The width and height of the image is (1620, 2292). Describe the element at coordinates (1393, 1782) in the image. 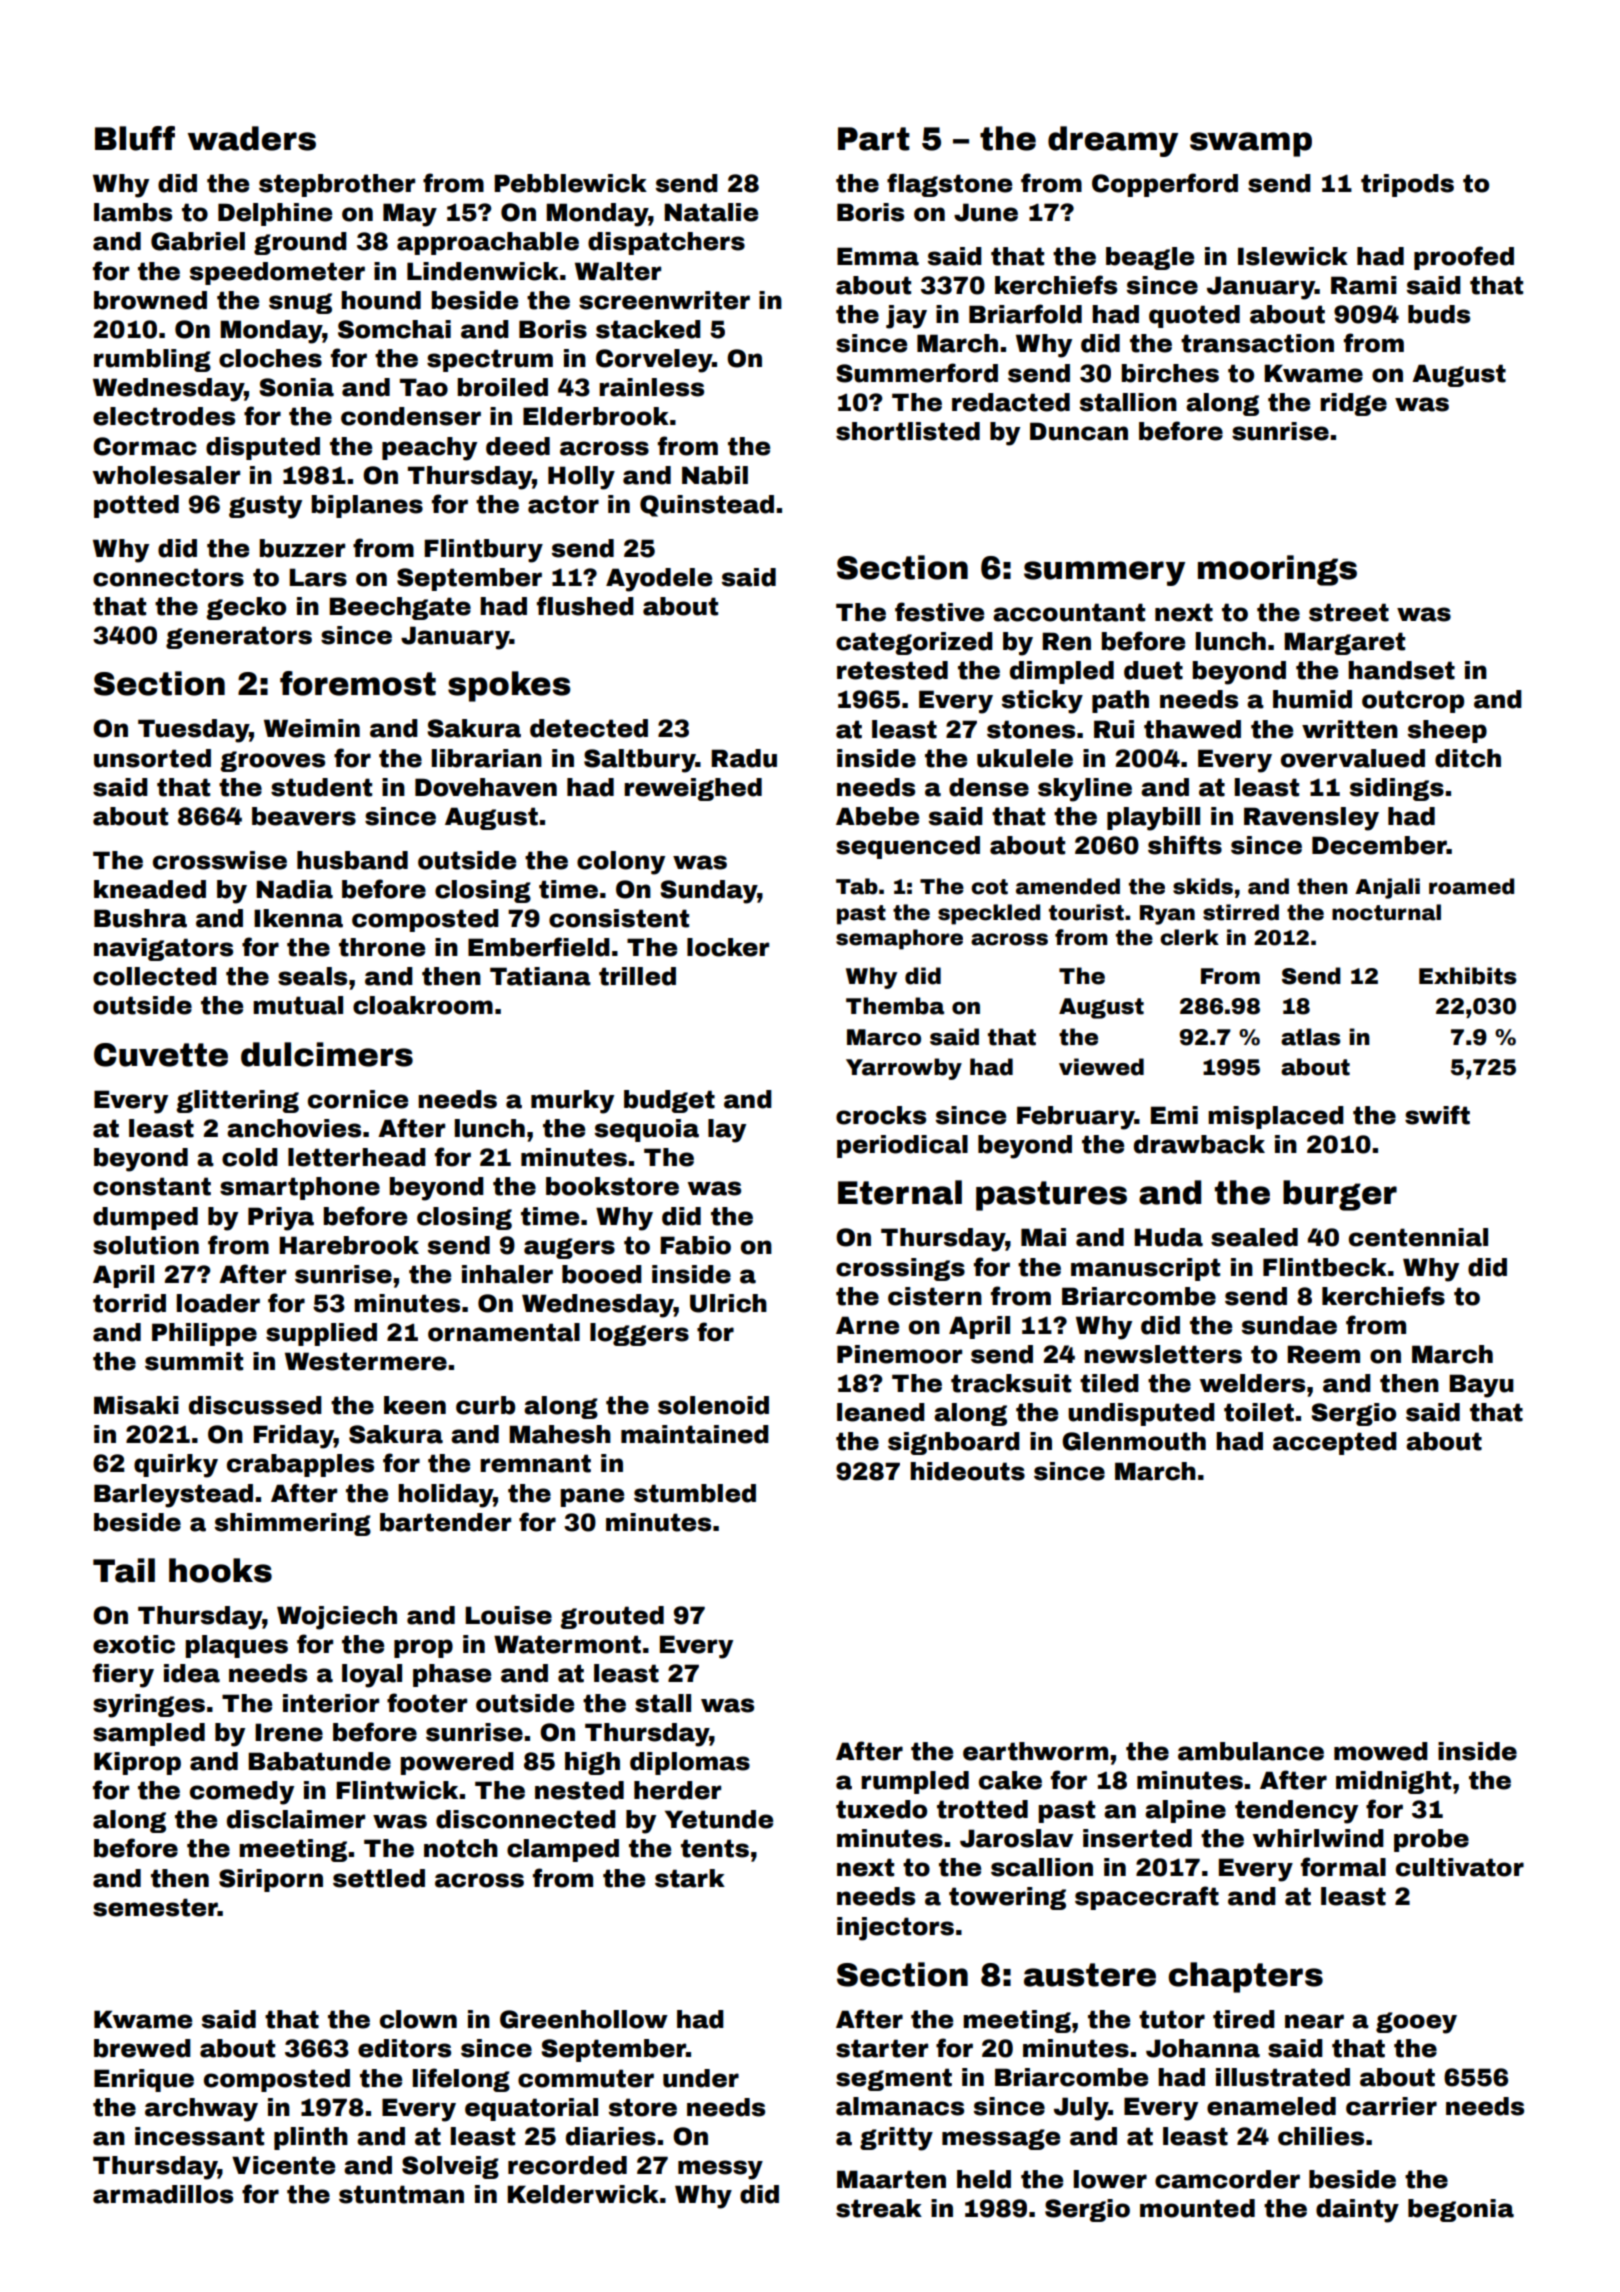

I see `midnight` at that location.
